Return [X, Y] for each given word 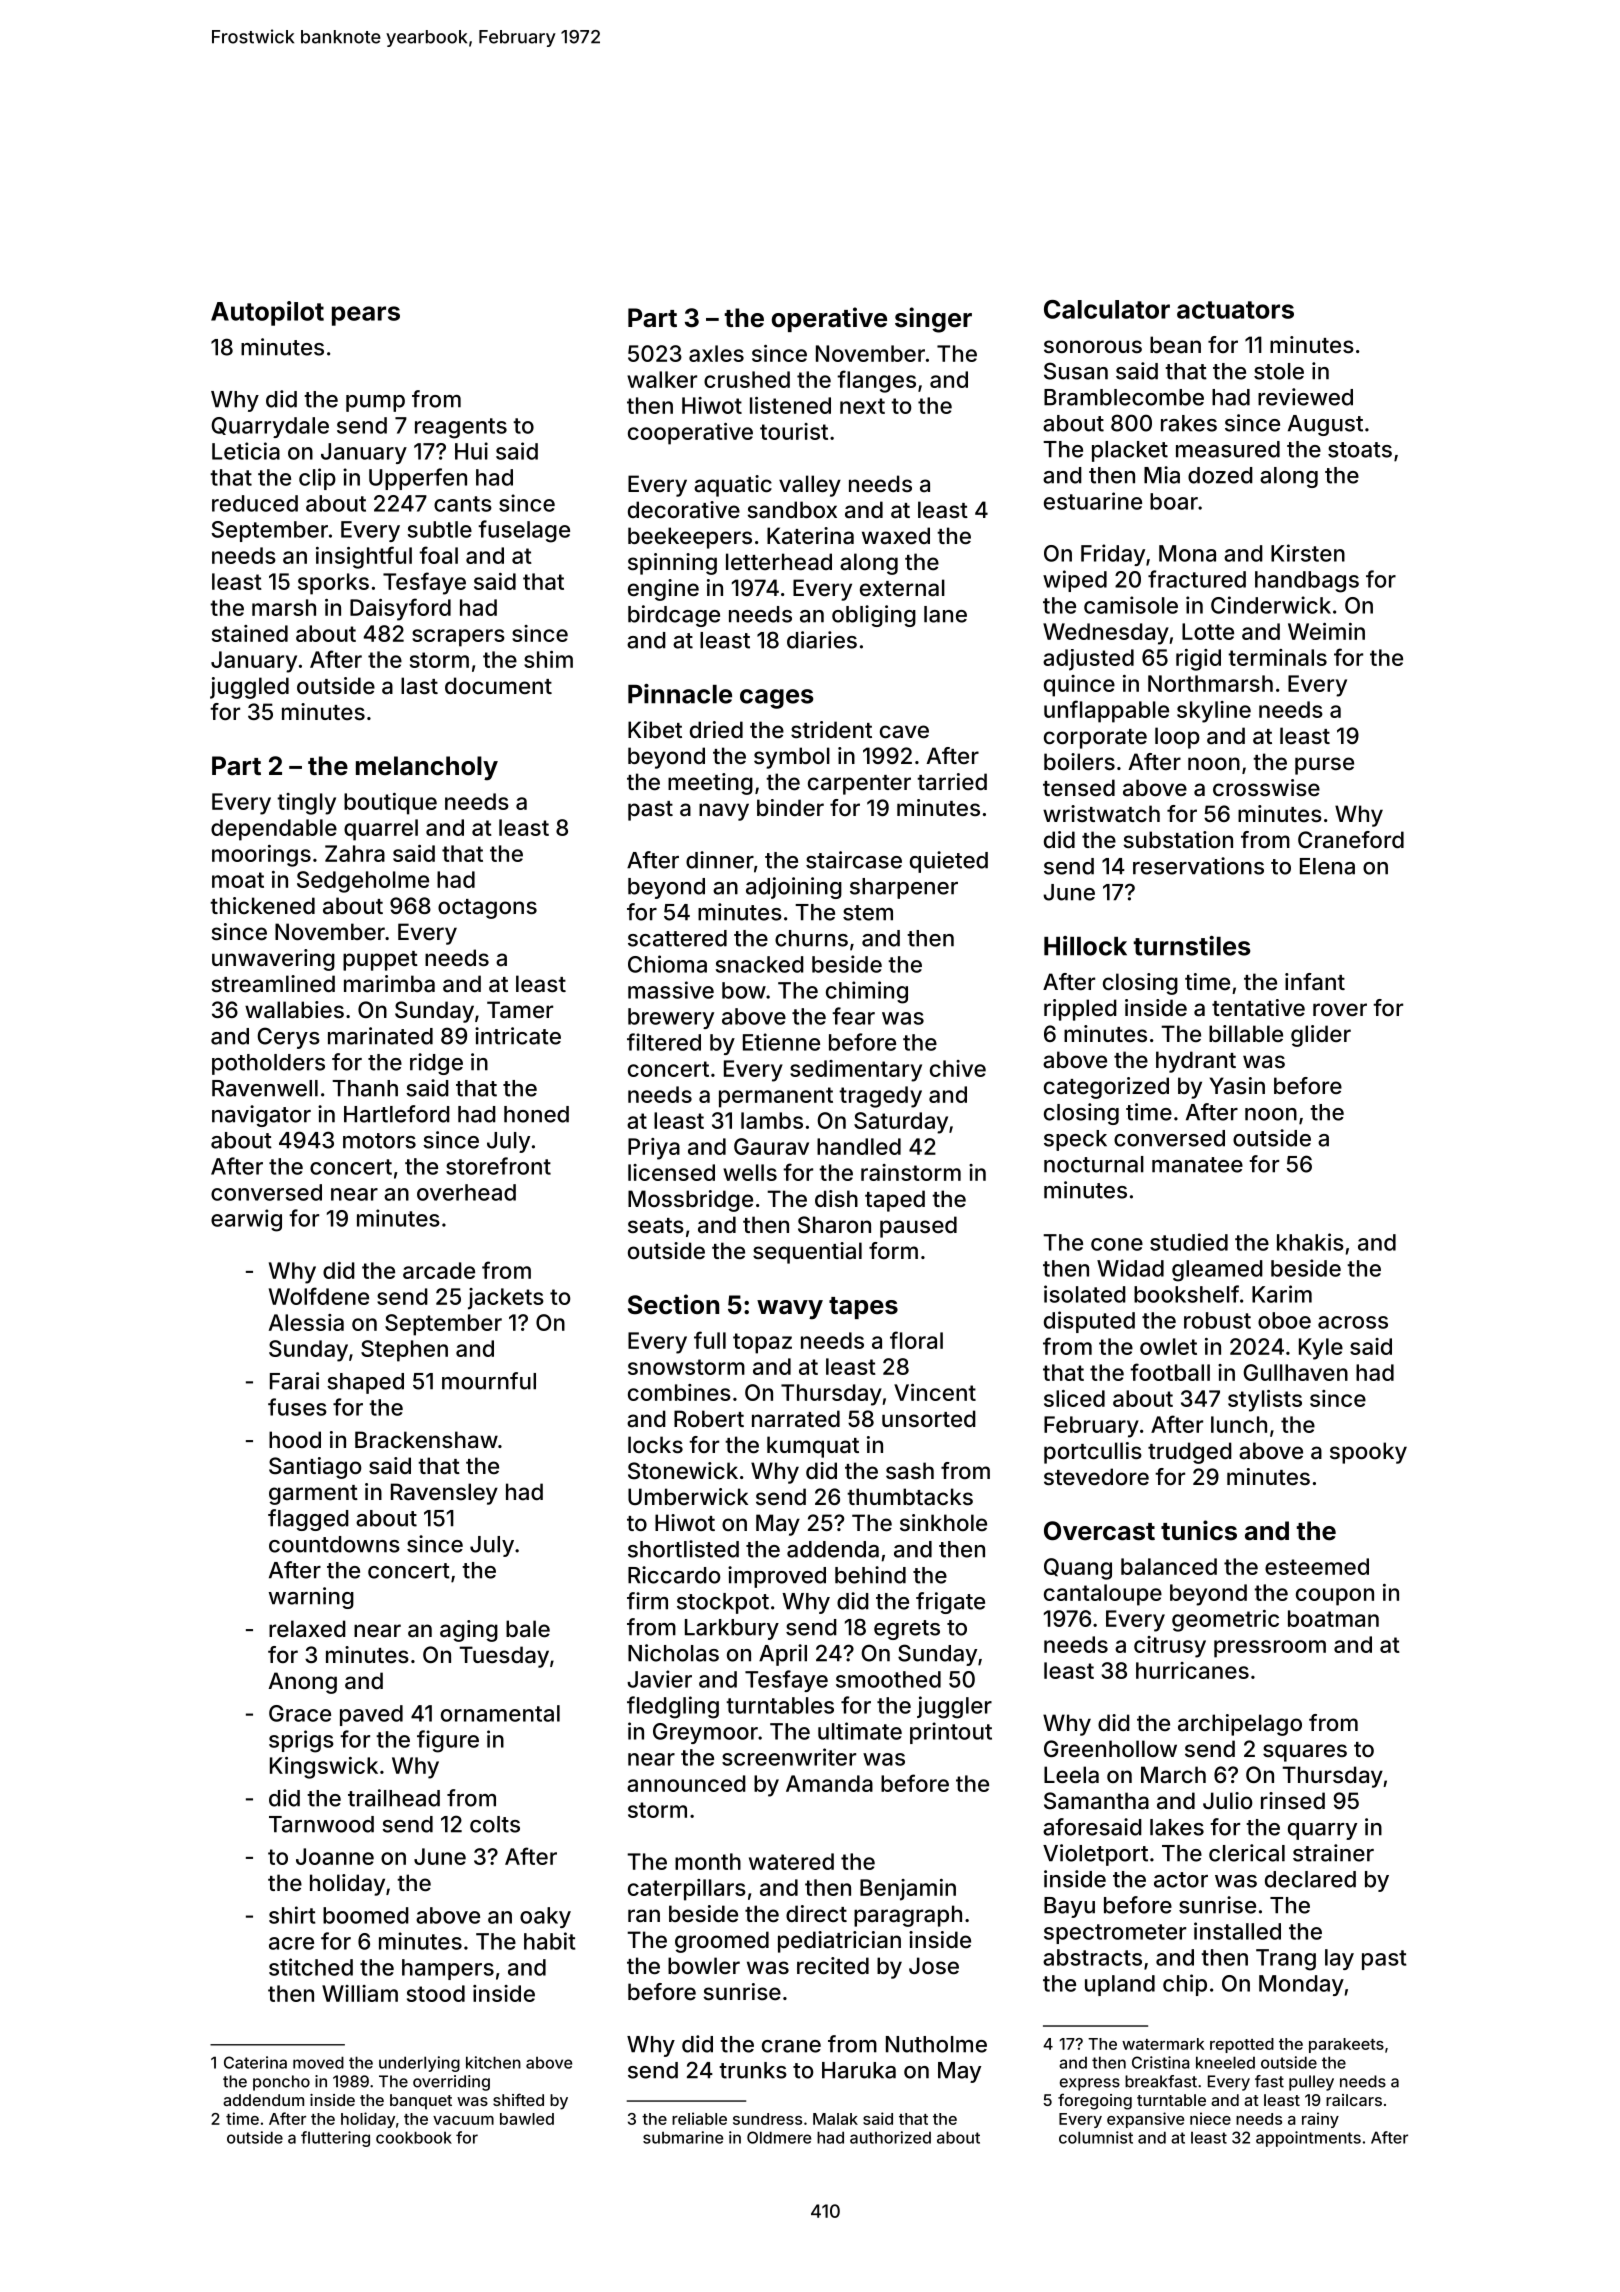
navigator [261, 1116]
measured [1228, 449]
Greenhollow [1110, 1748]
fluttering [335, 2139]
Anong [302, 1683]
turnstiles [1191, 946]
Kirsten [1308, 553]
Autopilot [267, 313]
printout [951, 1733]
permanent [776, 1097]
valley [810, 486]
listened [790, 405]
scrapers [458, 638]
